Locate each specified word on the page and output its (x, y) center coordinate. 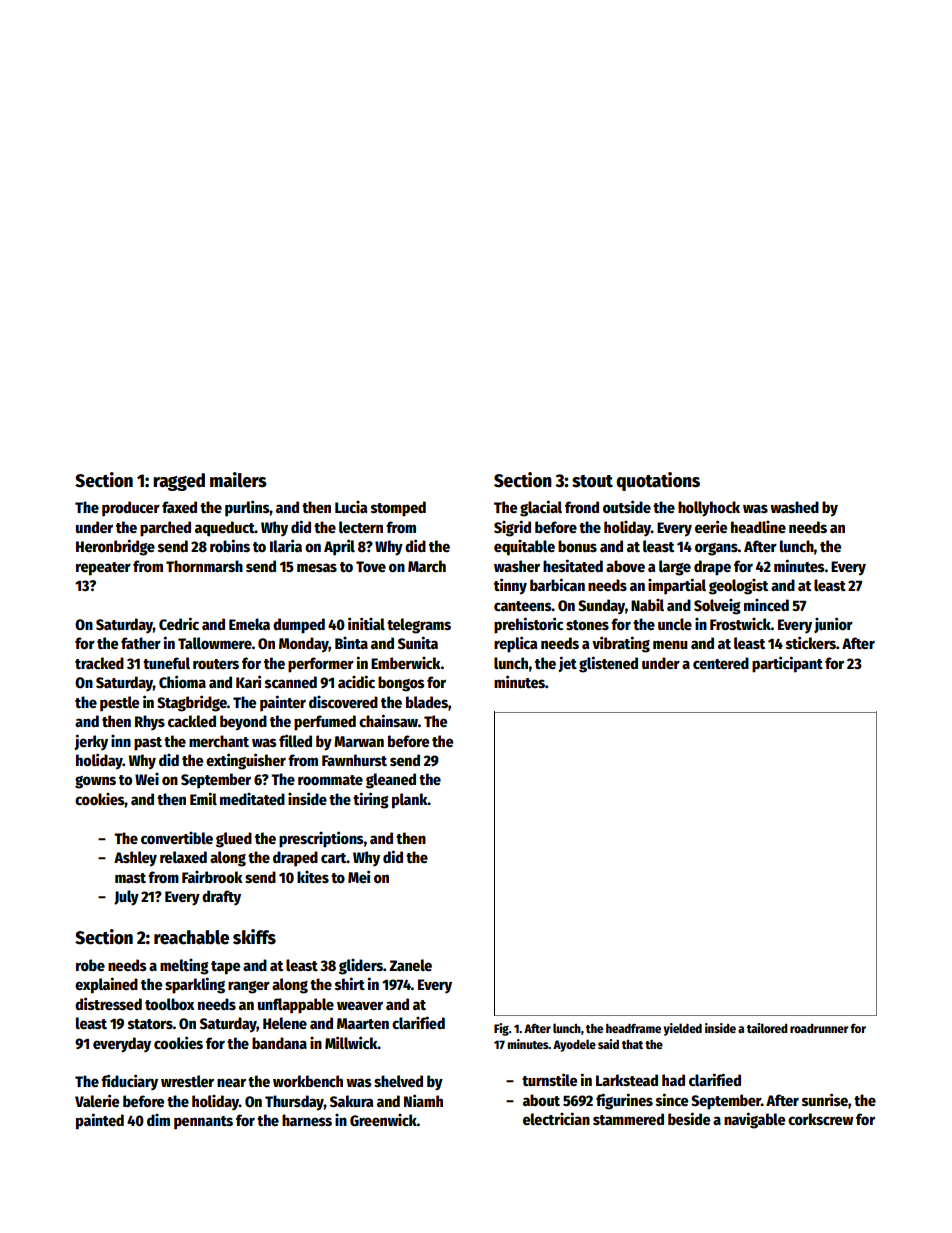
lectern (361, 527)
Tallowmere (215, 643)
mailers (238, 480)
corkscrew (820, 1119)
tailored (767, 1028)
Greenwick (383, 1120)
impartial (677, 586)
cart (334, 858)
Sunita (418, 642)
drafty (221, 897)
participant (787, 664)
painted (100, 1121)
